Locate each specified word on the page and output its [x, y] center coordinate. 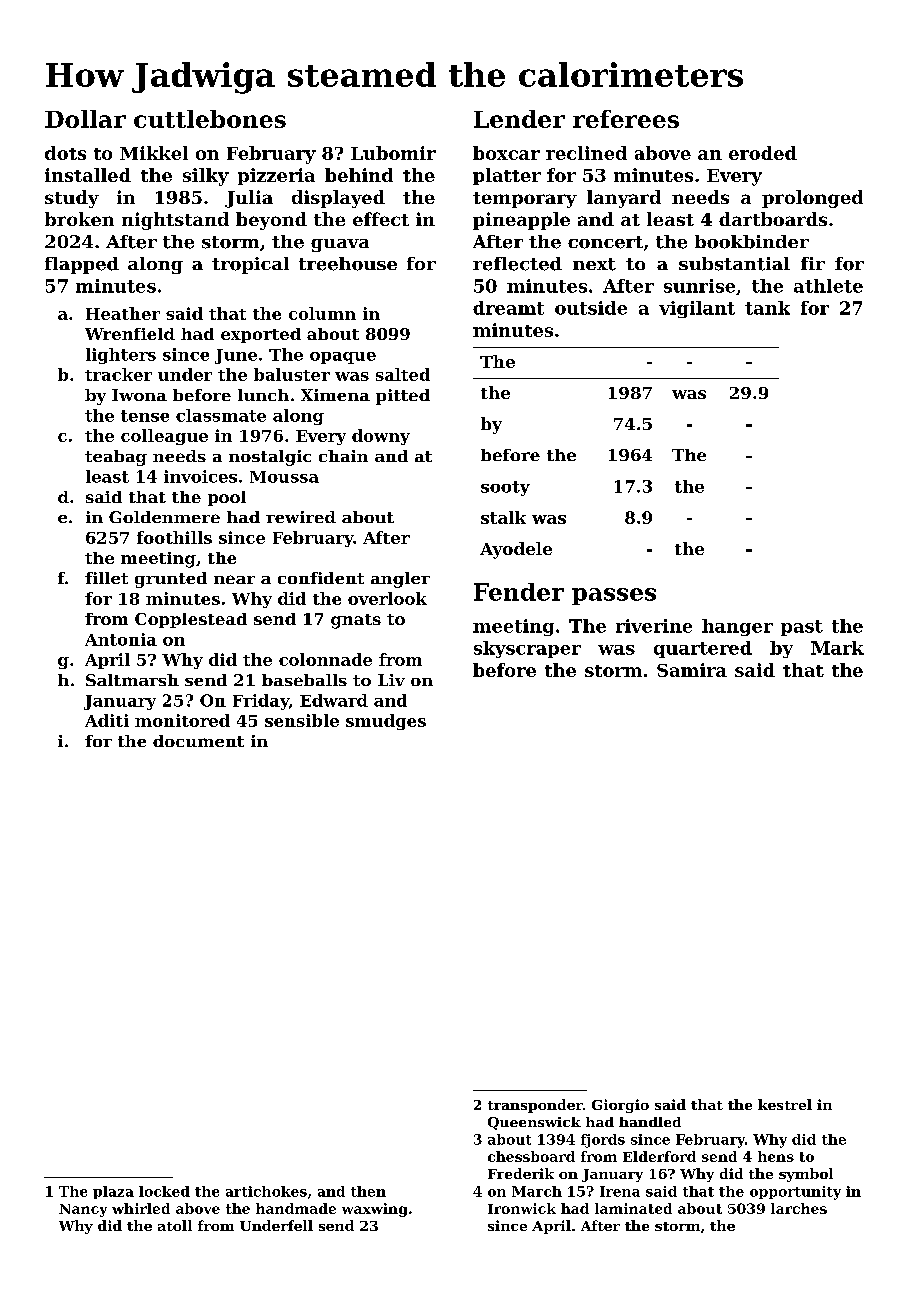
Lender [519, 119]
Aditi [107, 720]
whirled [141, 1208]
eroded [763, 153]
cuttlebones [210, 119]
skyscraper [527, 649]
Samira [692, 670]
